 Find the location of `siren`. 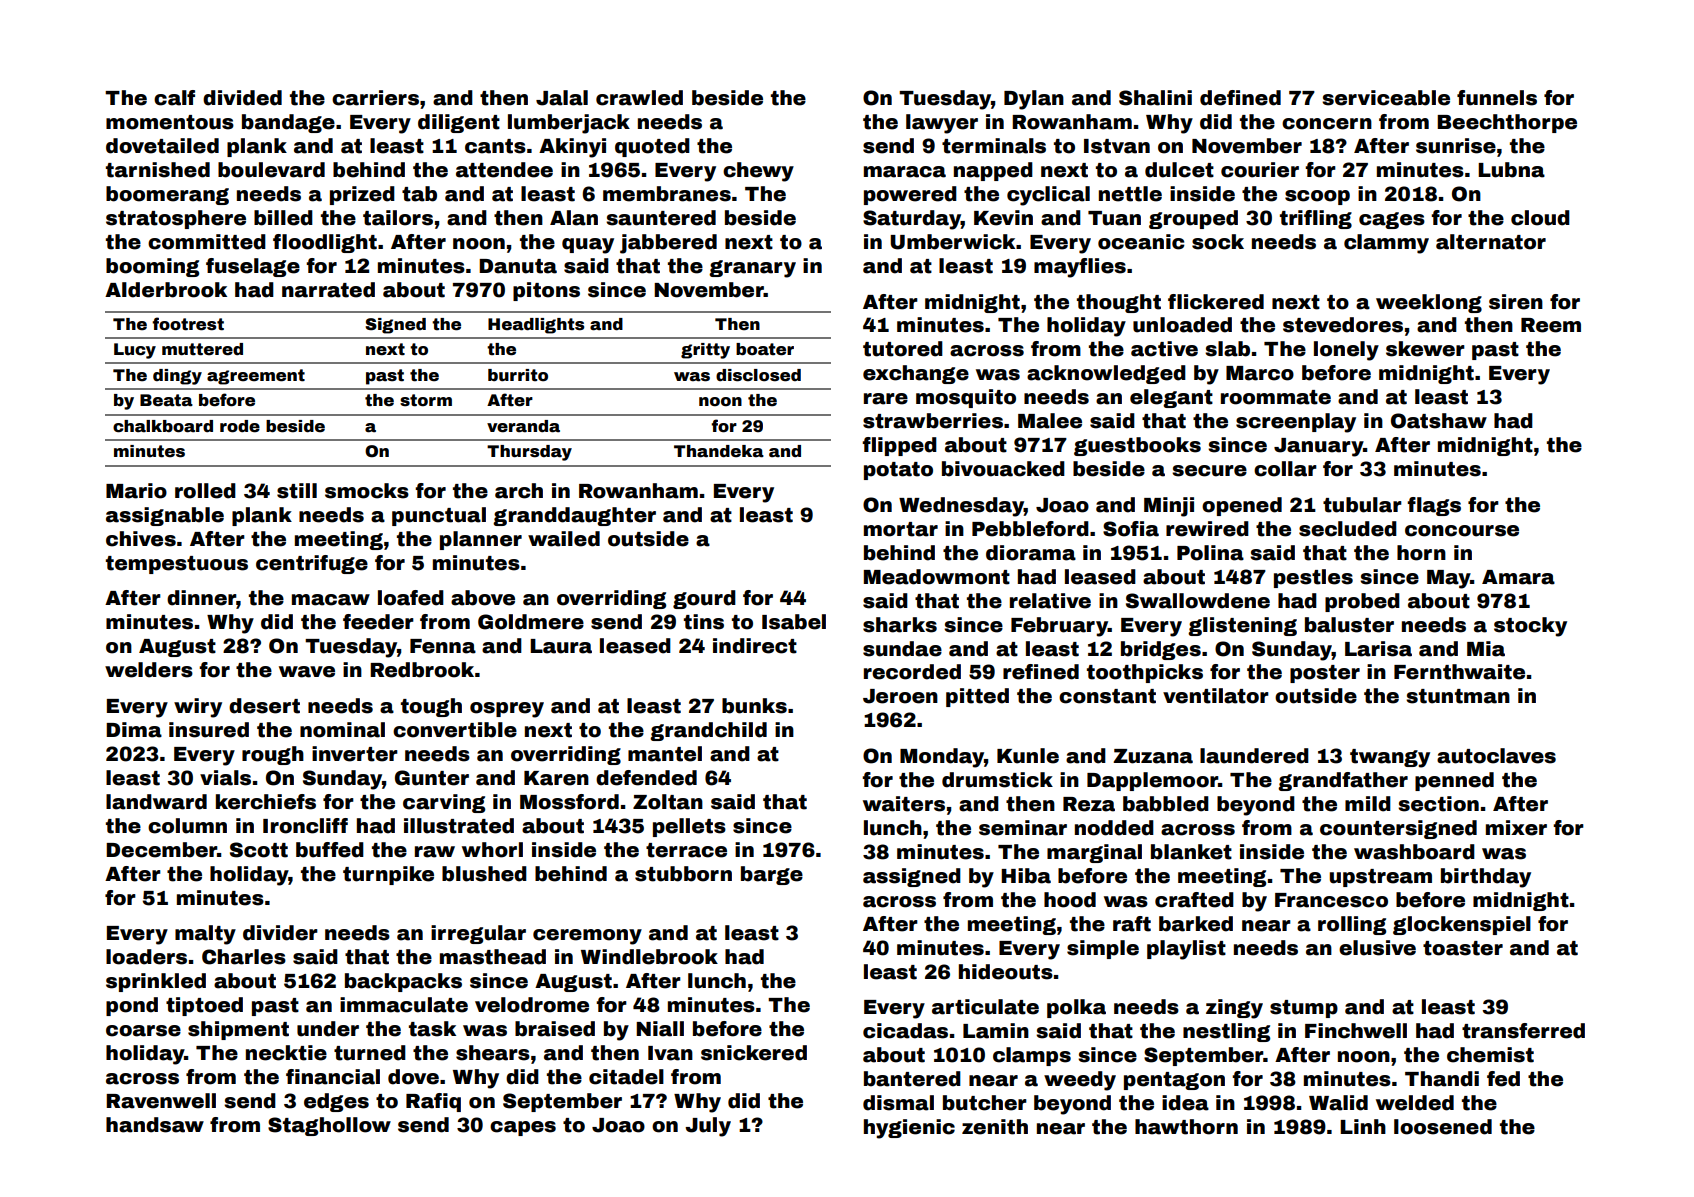

siren is located at coordinates (1516, 302).
